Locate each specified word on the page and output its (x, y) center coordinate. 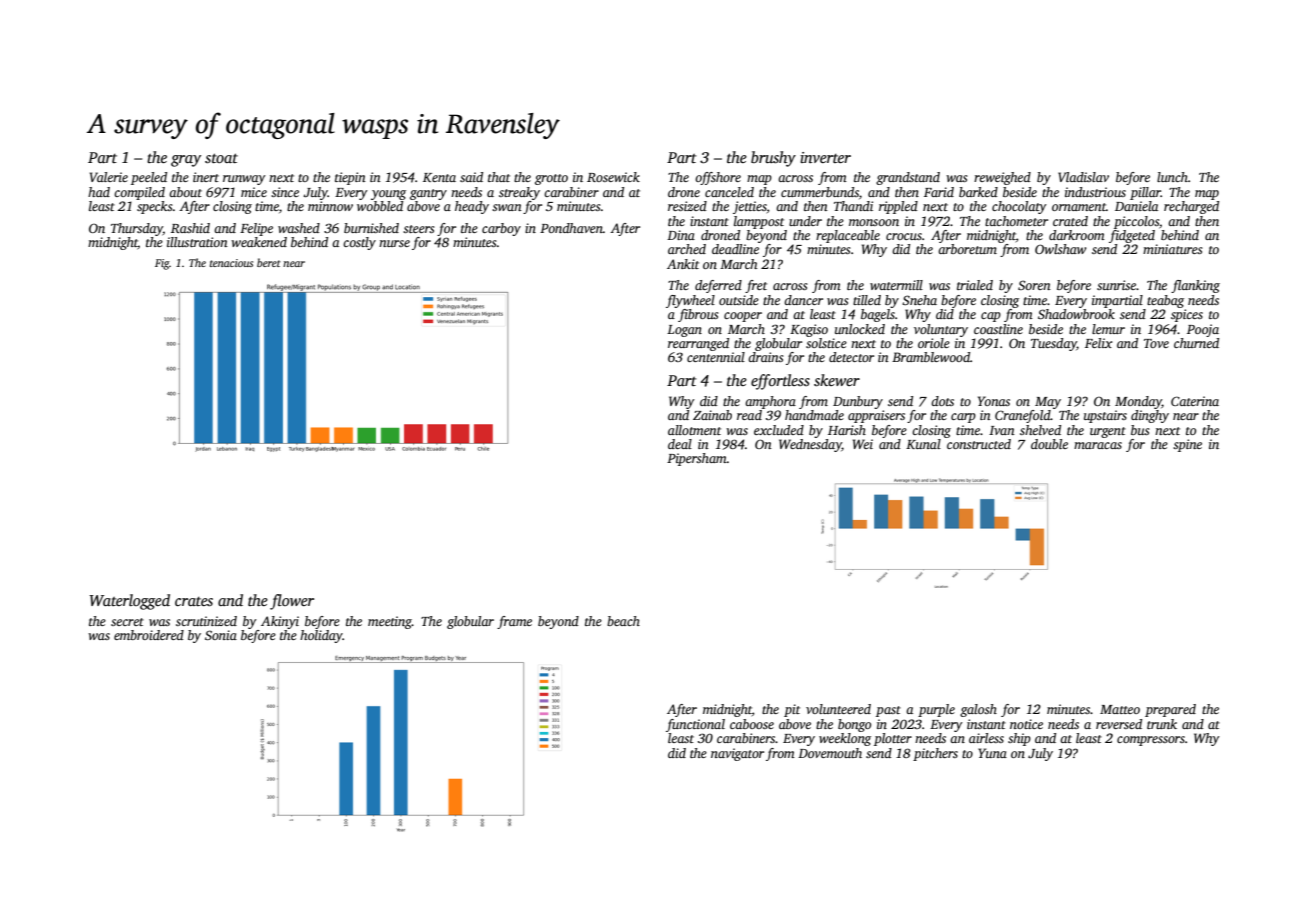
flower (292, 602)
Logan (684, 331)
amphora (770, 402)
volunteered (838, 709)
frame (514, 622)
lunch (1172, 177)
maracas (1098, 445)
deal (680, 444)
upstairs (1105, 416)
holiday (321, 636)
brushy (773, 159)
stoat (221, 158)
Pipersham (697, 459)
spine (1187, 445)
